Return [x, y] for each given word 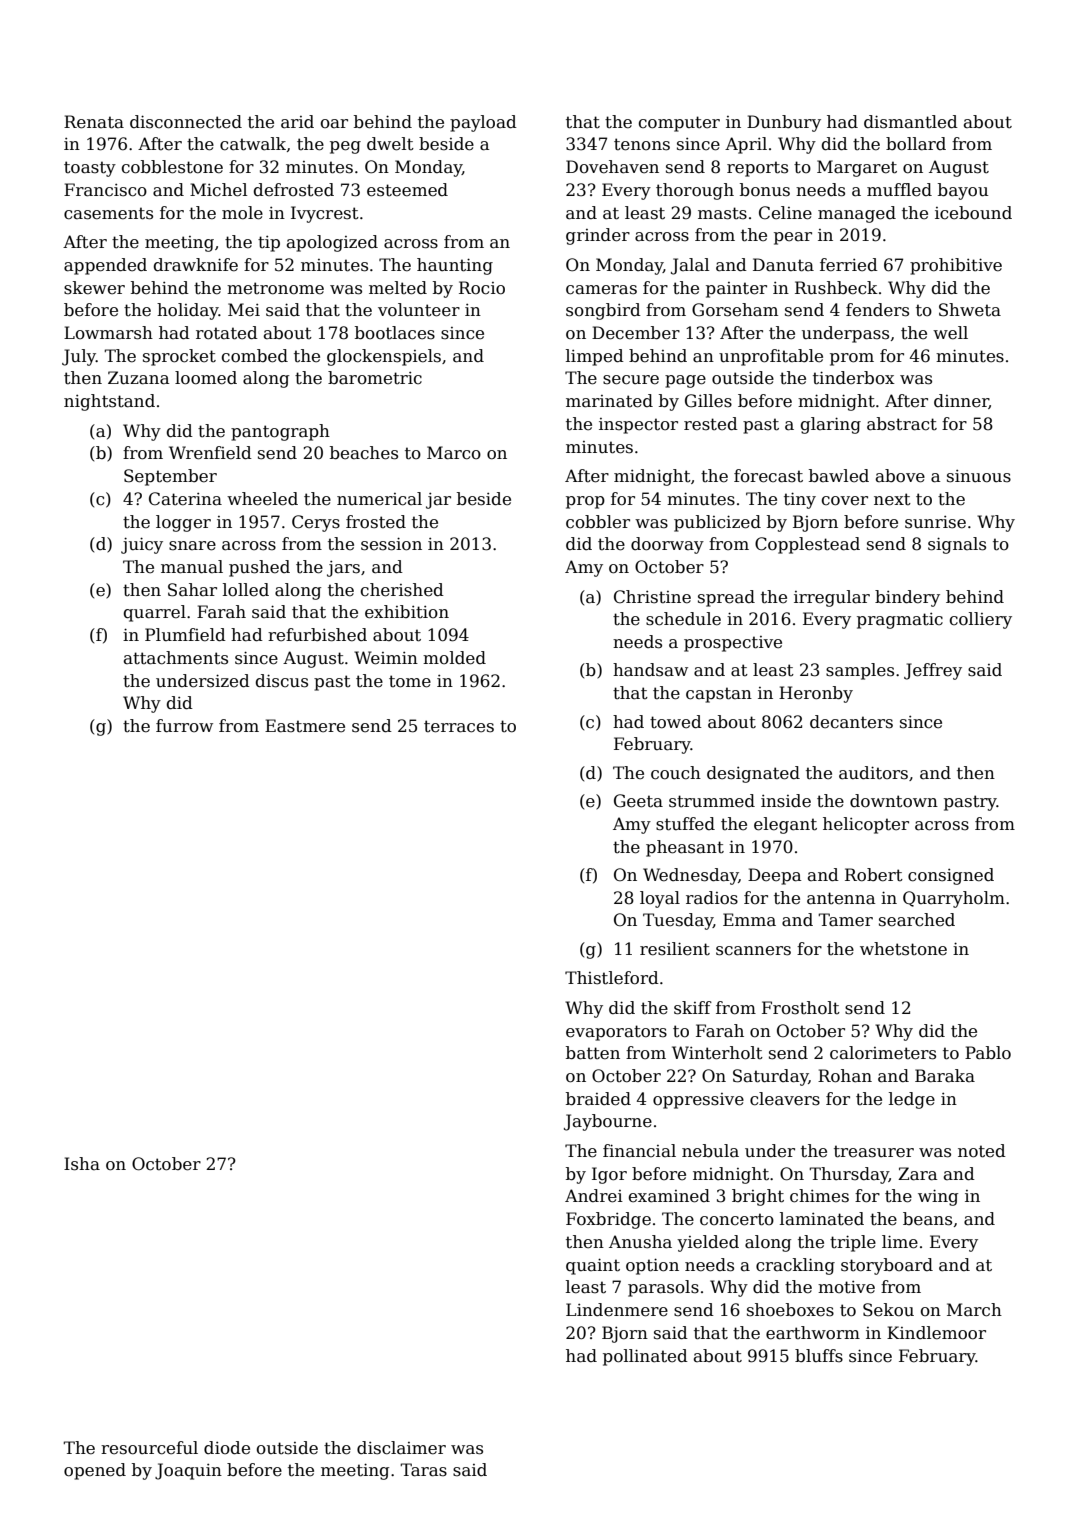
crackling [795, 1266]
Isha [82, 1164]
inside [786, 801]
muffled [899, 190]
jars [343, 568]
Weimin [386, 658]
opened [95, 1471]
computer [679, 124]
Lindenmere [617, 1310]
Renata [94, 122]
